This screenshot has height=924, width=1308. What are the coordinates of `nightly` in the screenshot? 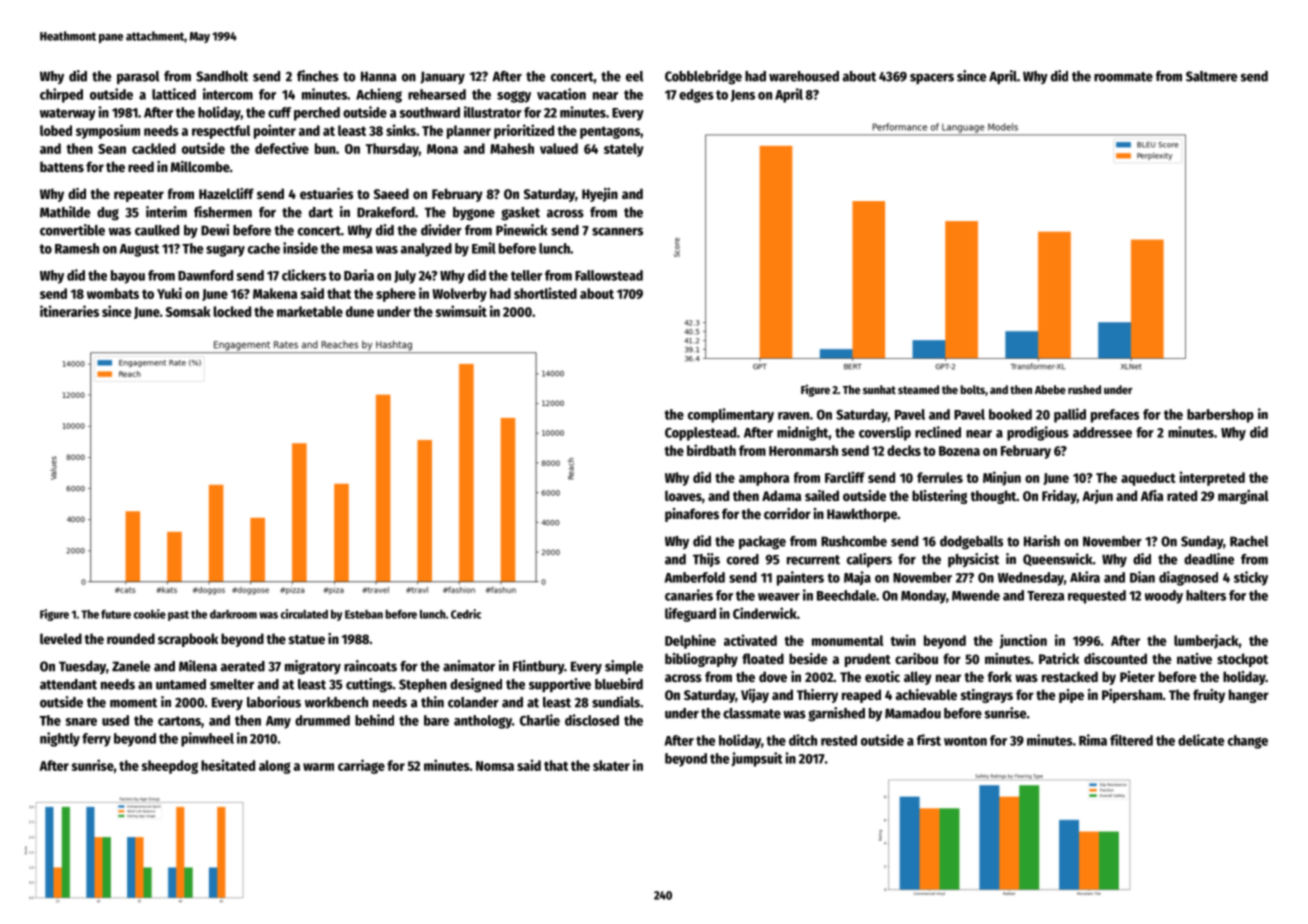 It's located at (60, 739).
